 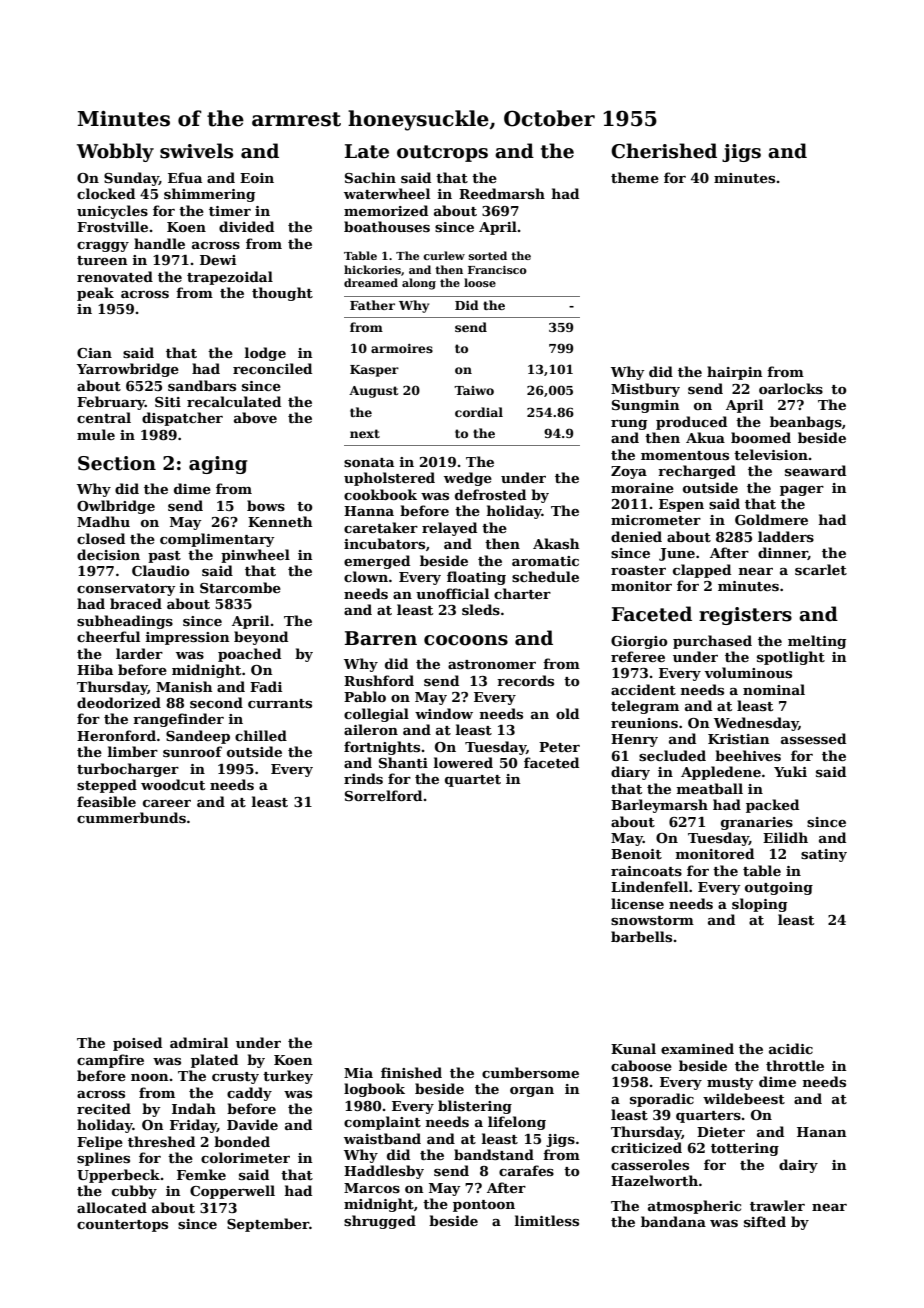 What do you see at coordinates (547, 1220) in the screenshot?
I see `limitless` at bounding box center [547, 1220].
